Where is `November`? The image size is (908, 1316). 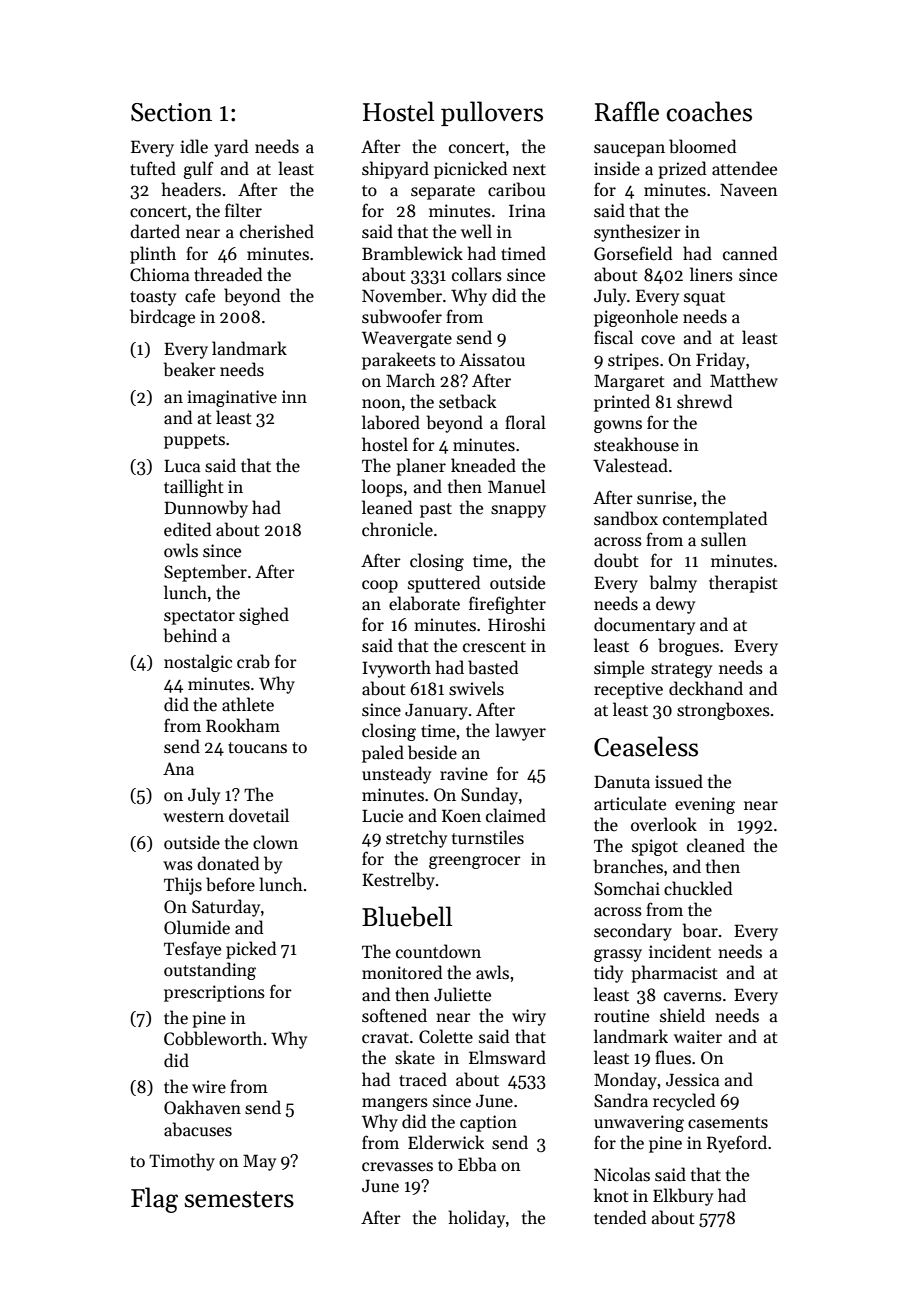 November is located at coordinates (402, 295).
